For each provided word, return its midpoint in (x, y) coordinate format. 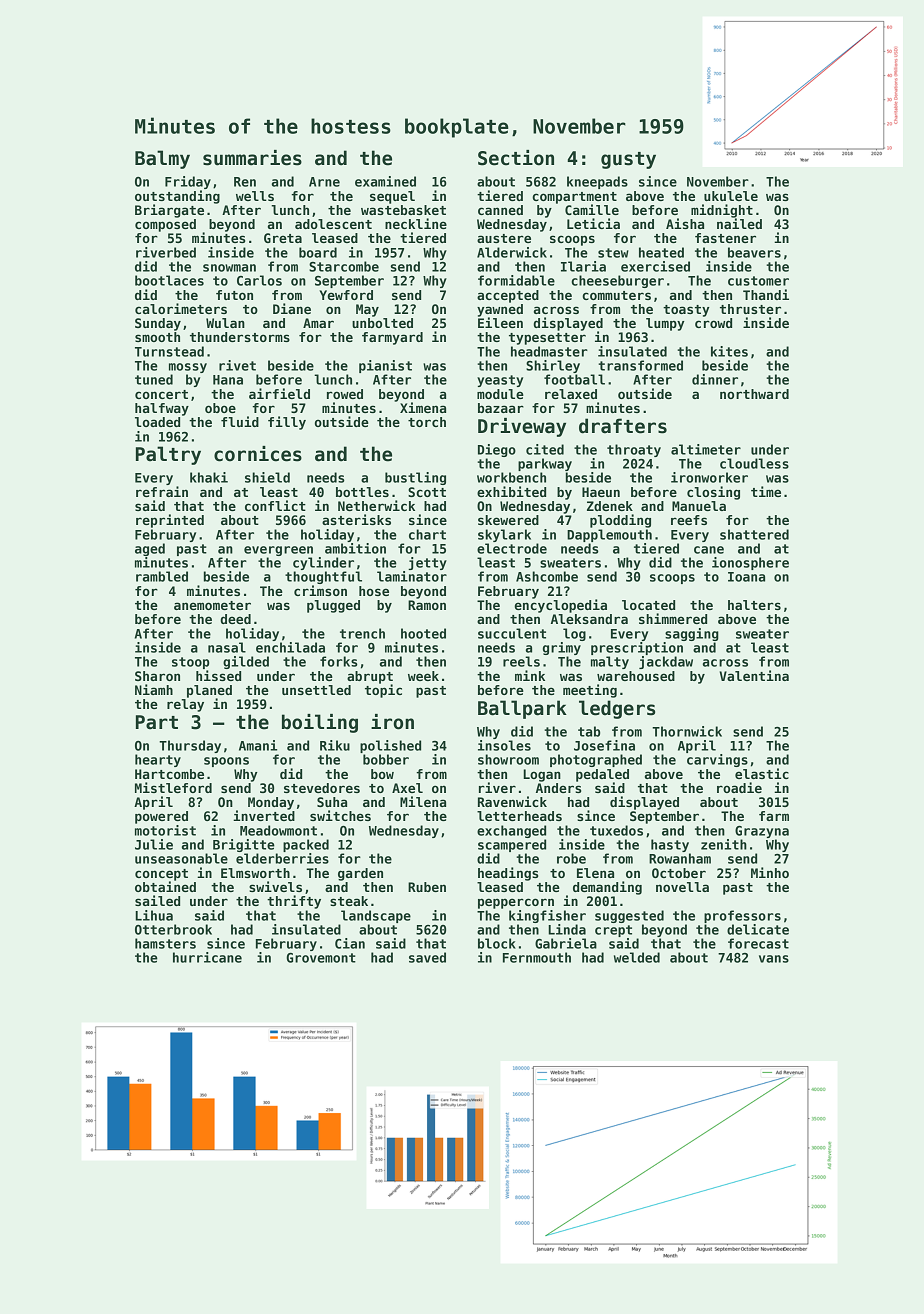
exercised (655, 266)
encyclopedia (560, 606)
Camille (592, 209)
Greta (283, 238)
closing (713, 493)
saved (427, 957)
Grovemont (321, 958)
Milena (423, 801)
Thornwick (687, 731)
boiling (320, 723)
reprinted (170, 521)
